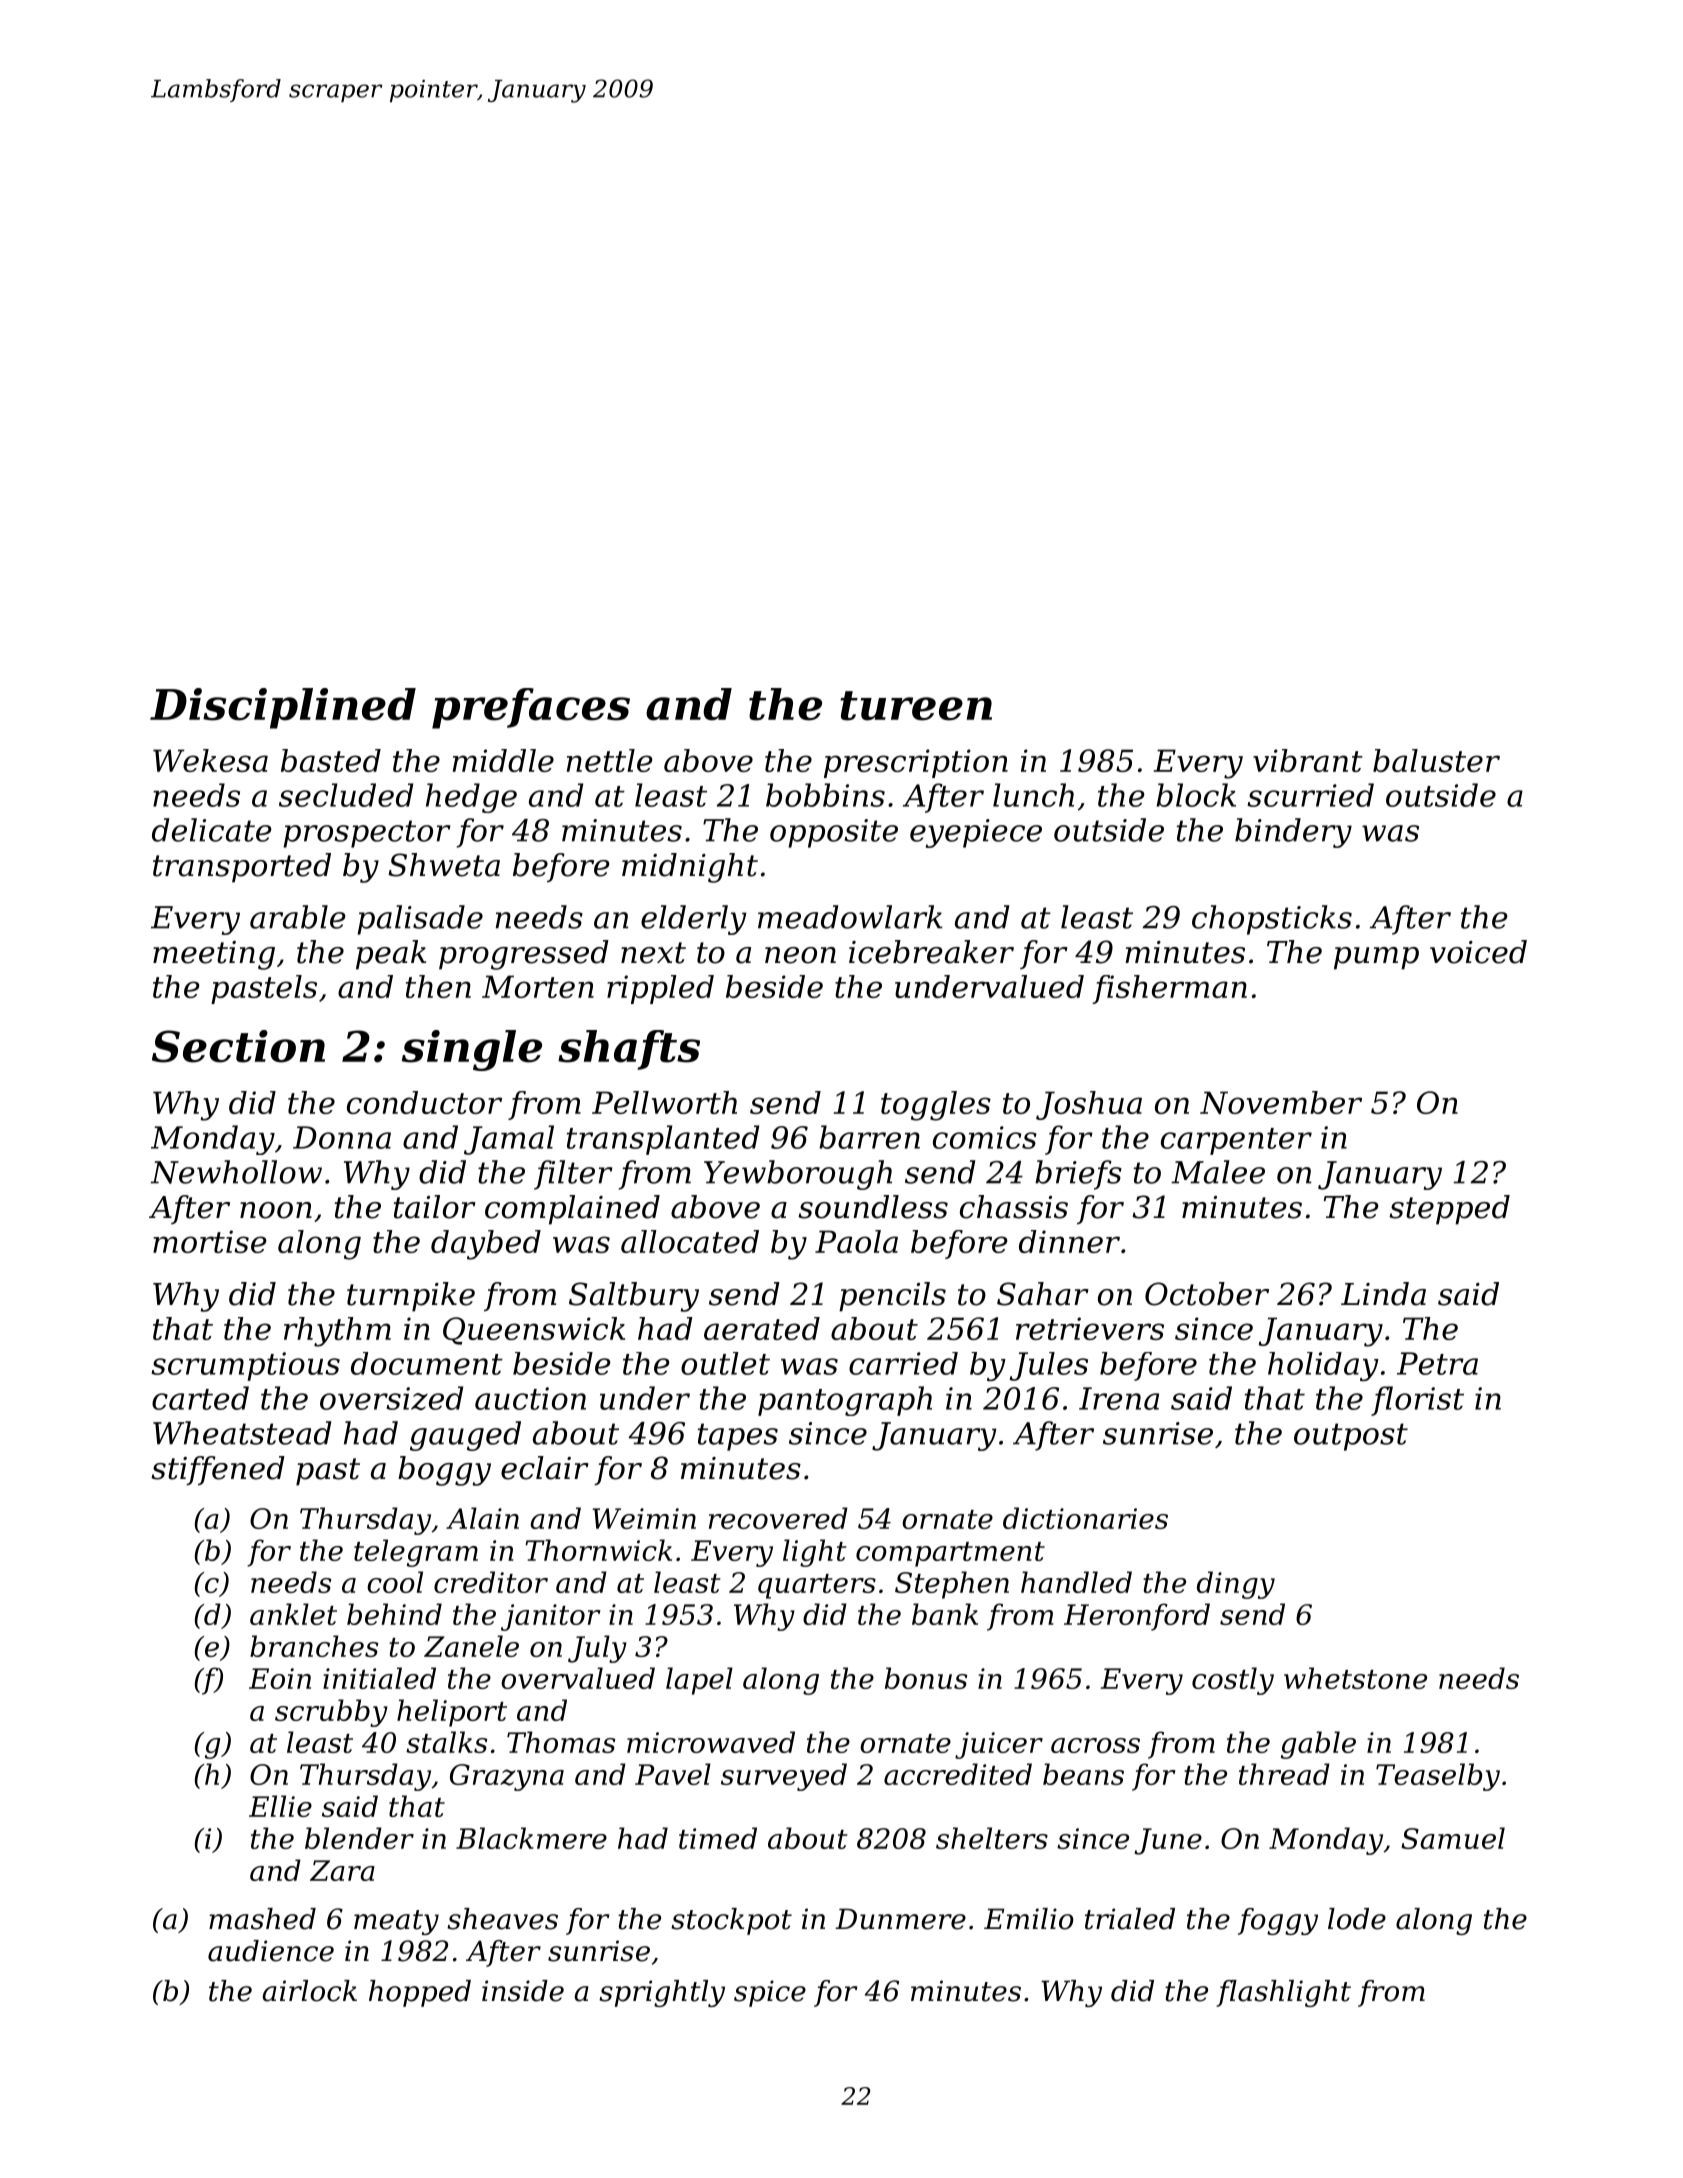  What do you see at coordinates (1376, 958) in the document?
I see `pump` at bounding box center [1376, 958].
